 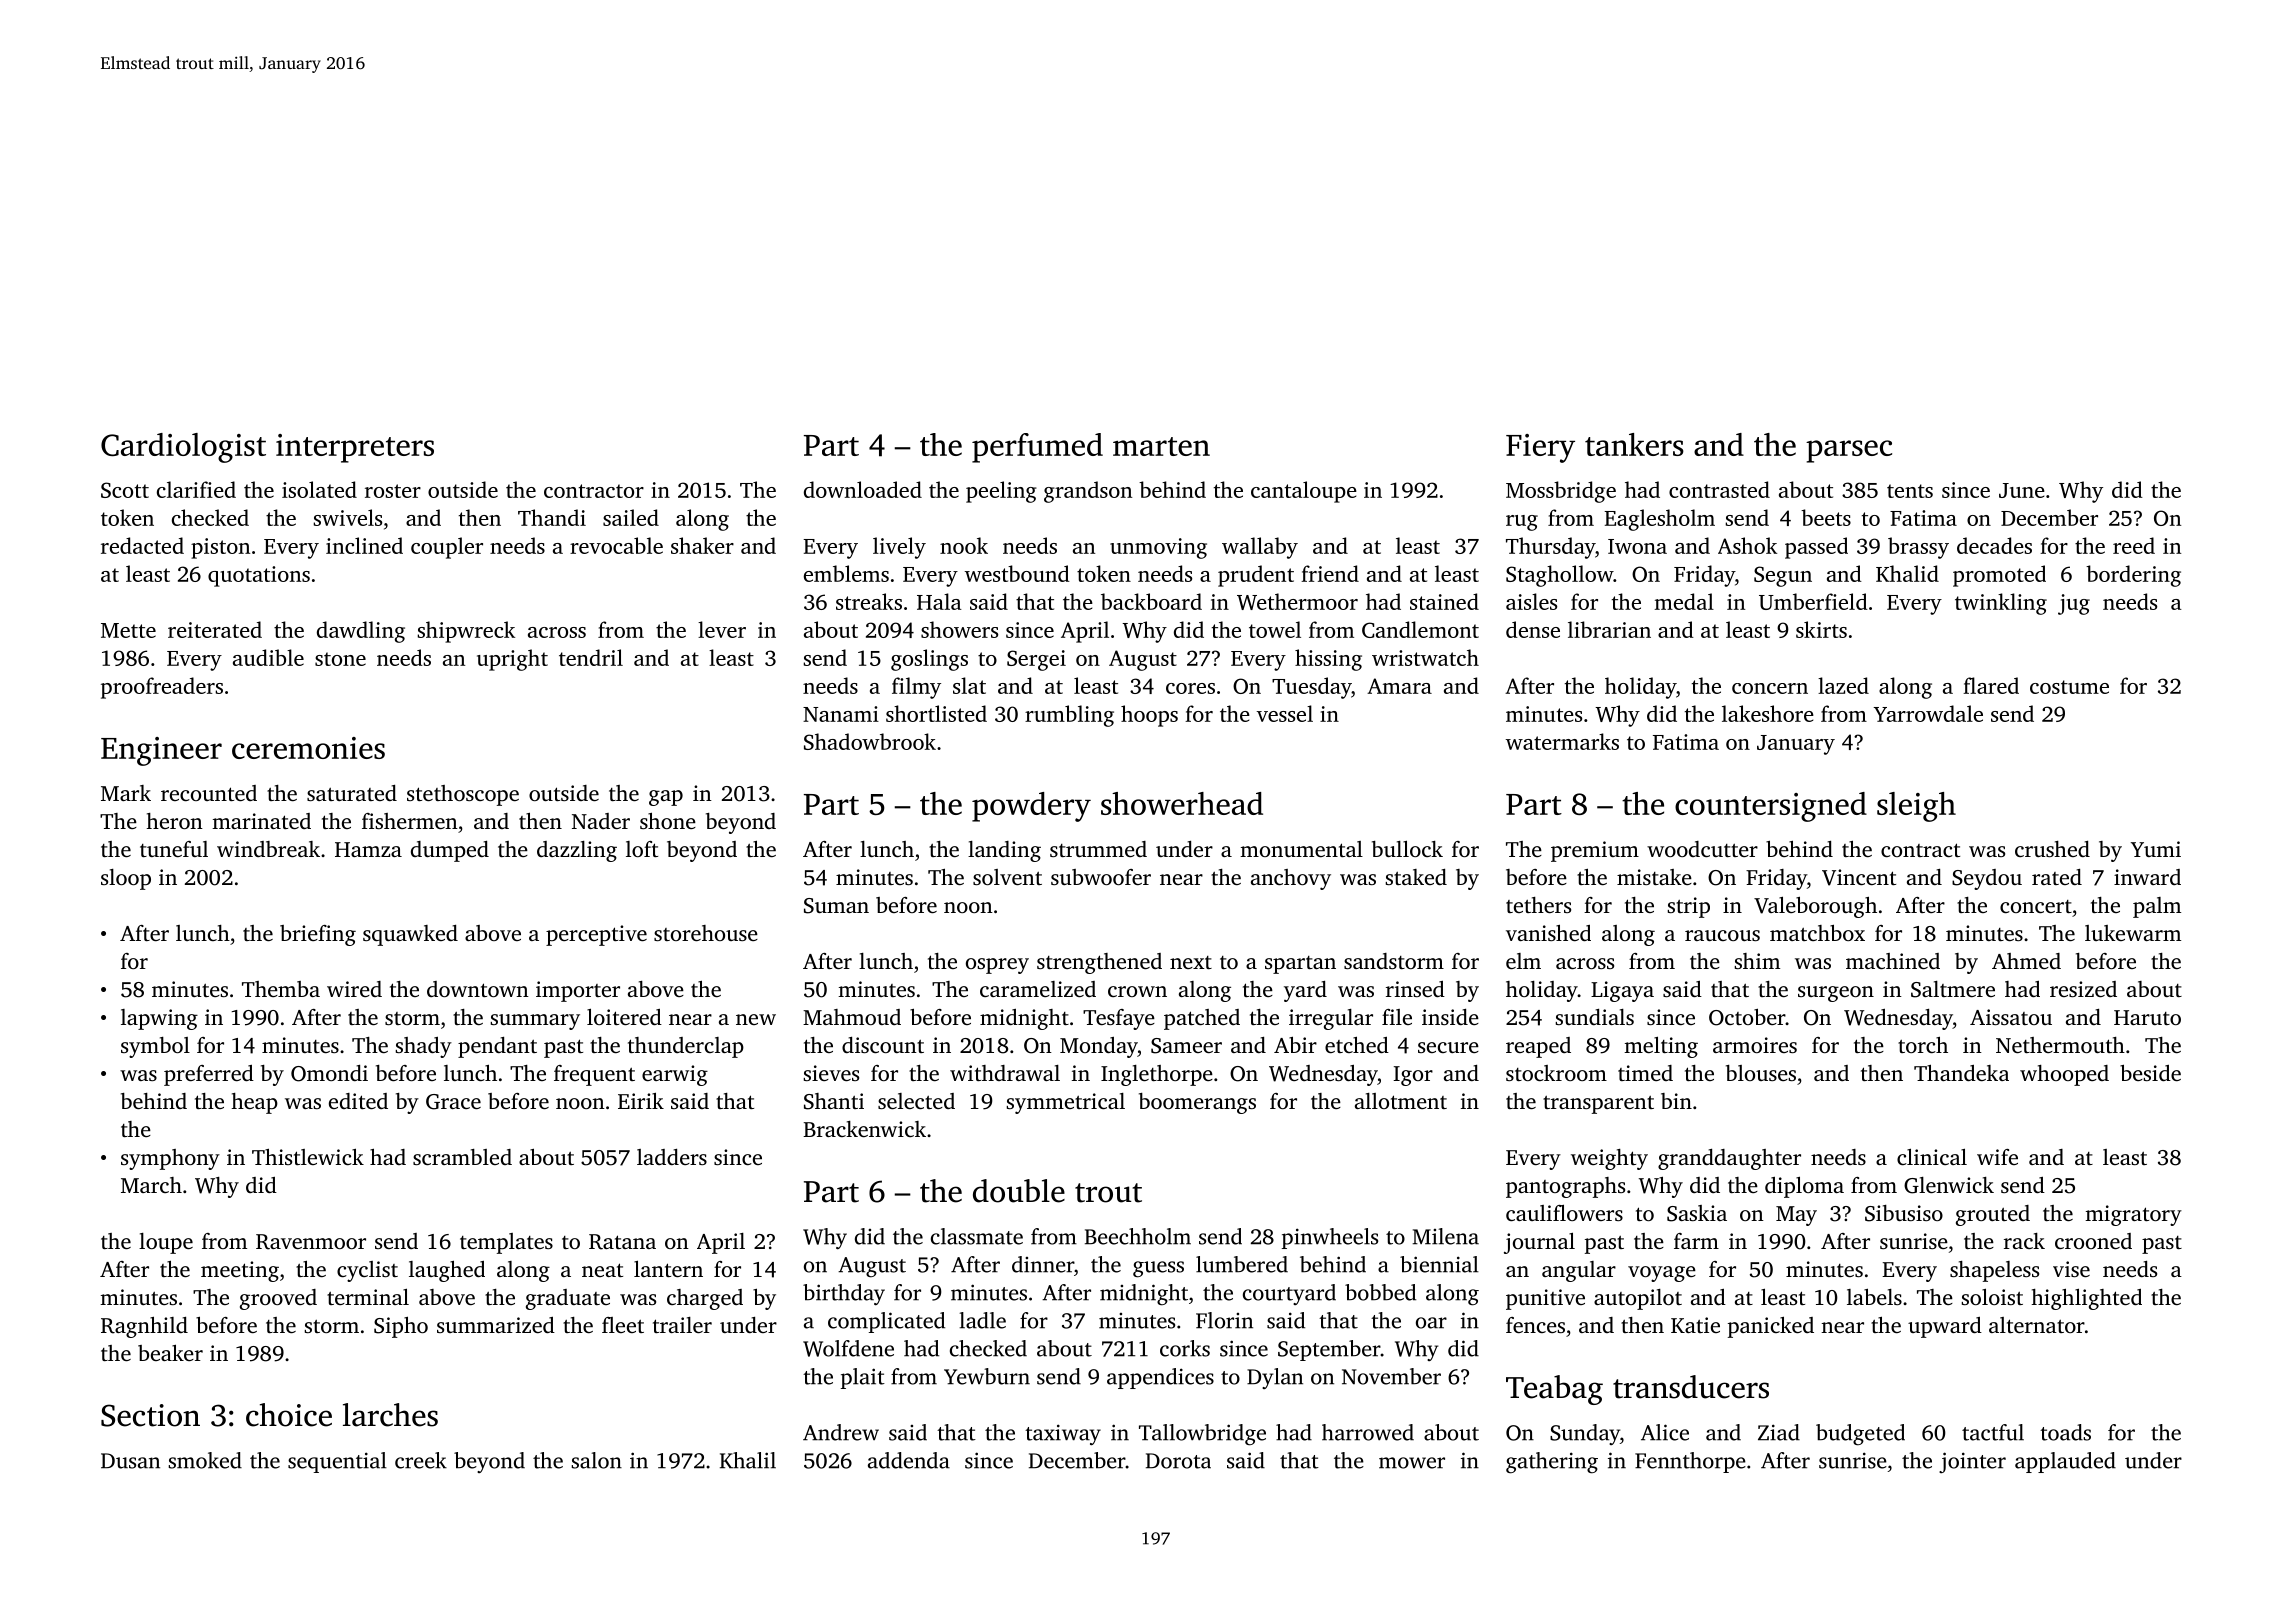 What do you see at coordinates (1747, 545) in the image?
I see `Ashok` at bounding box center [1747, 545].
